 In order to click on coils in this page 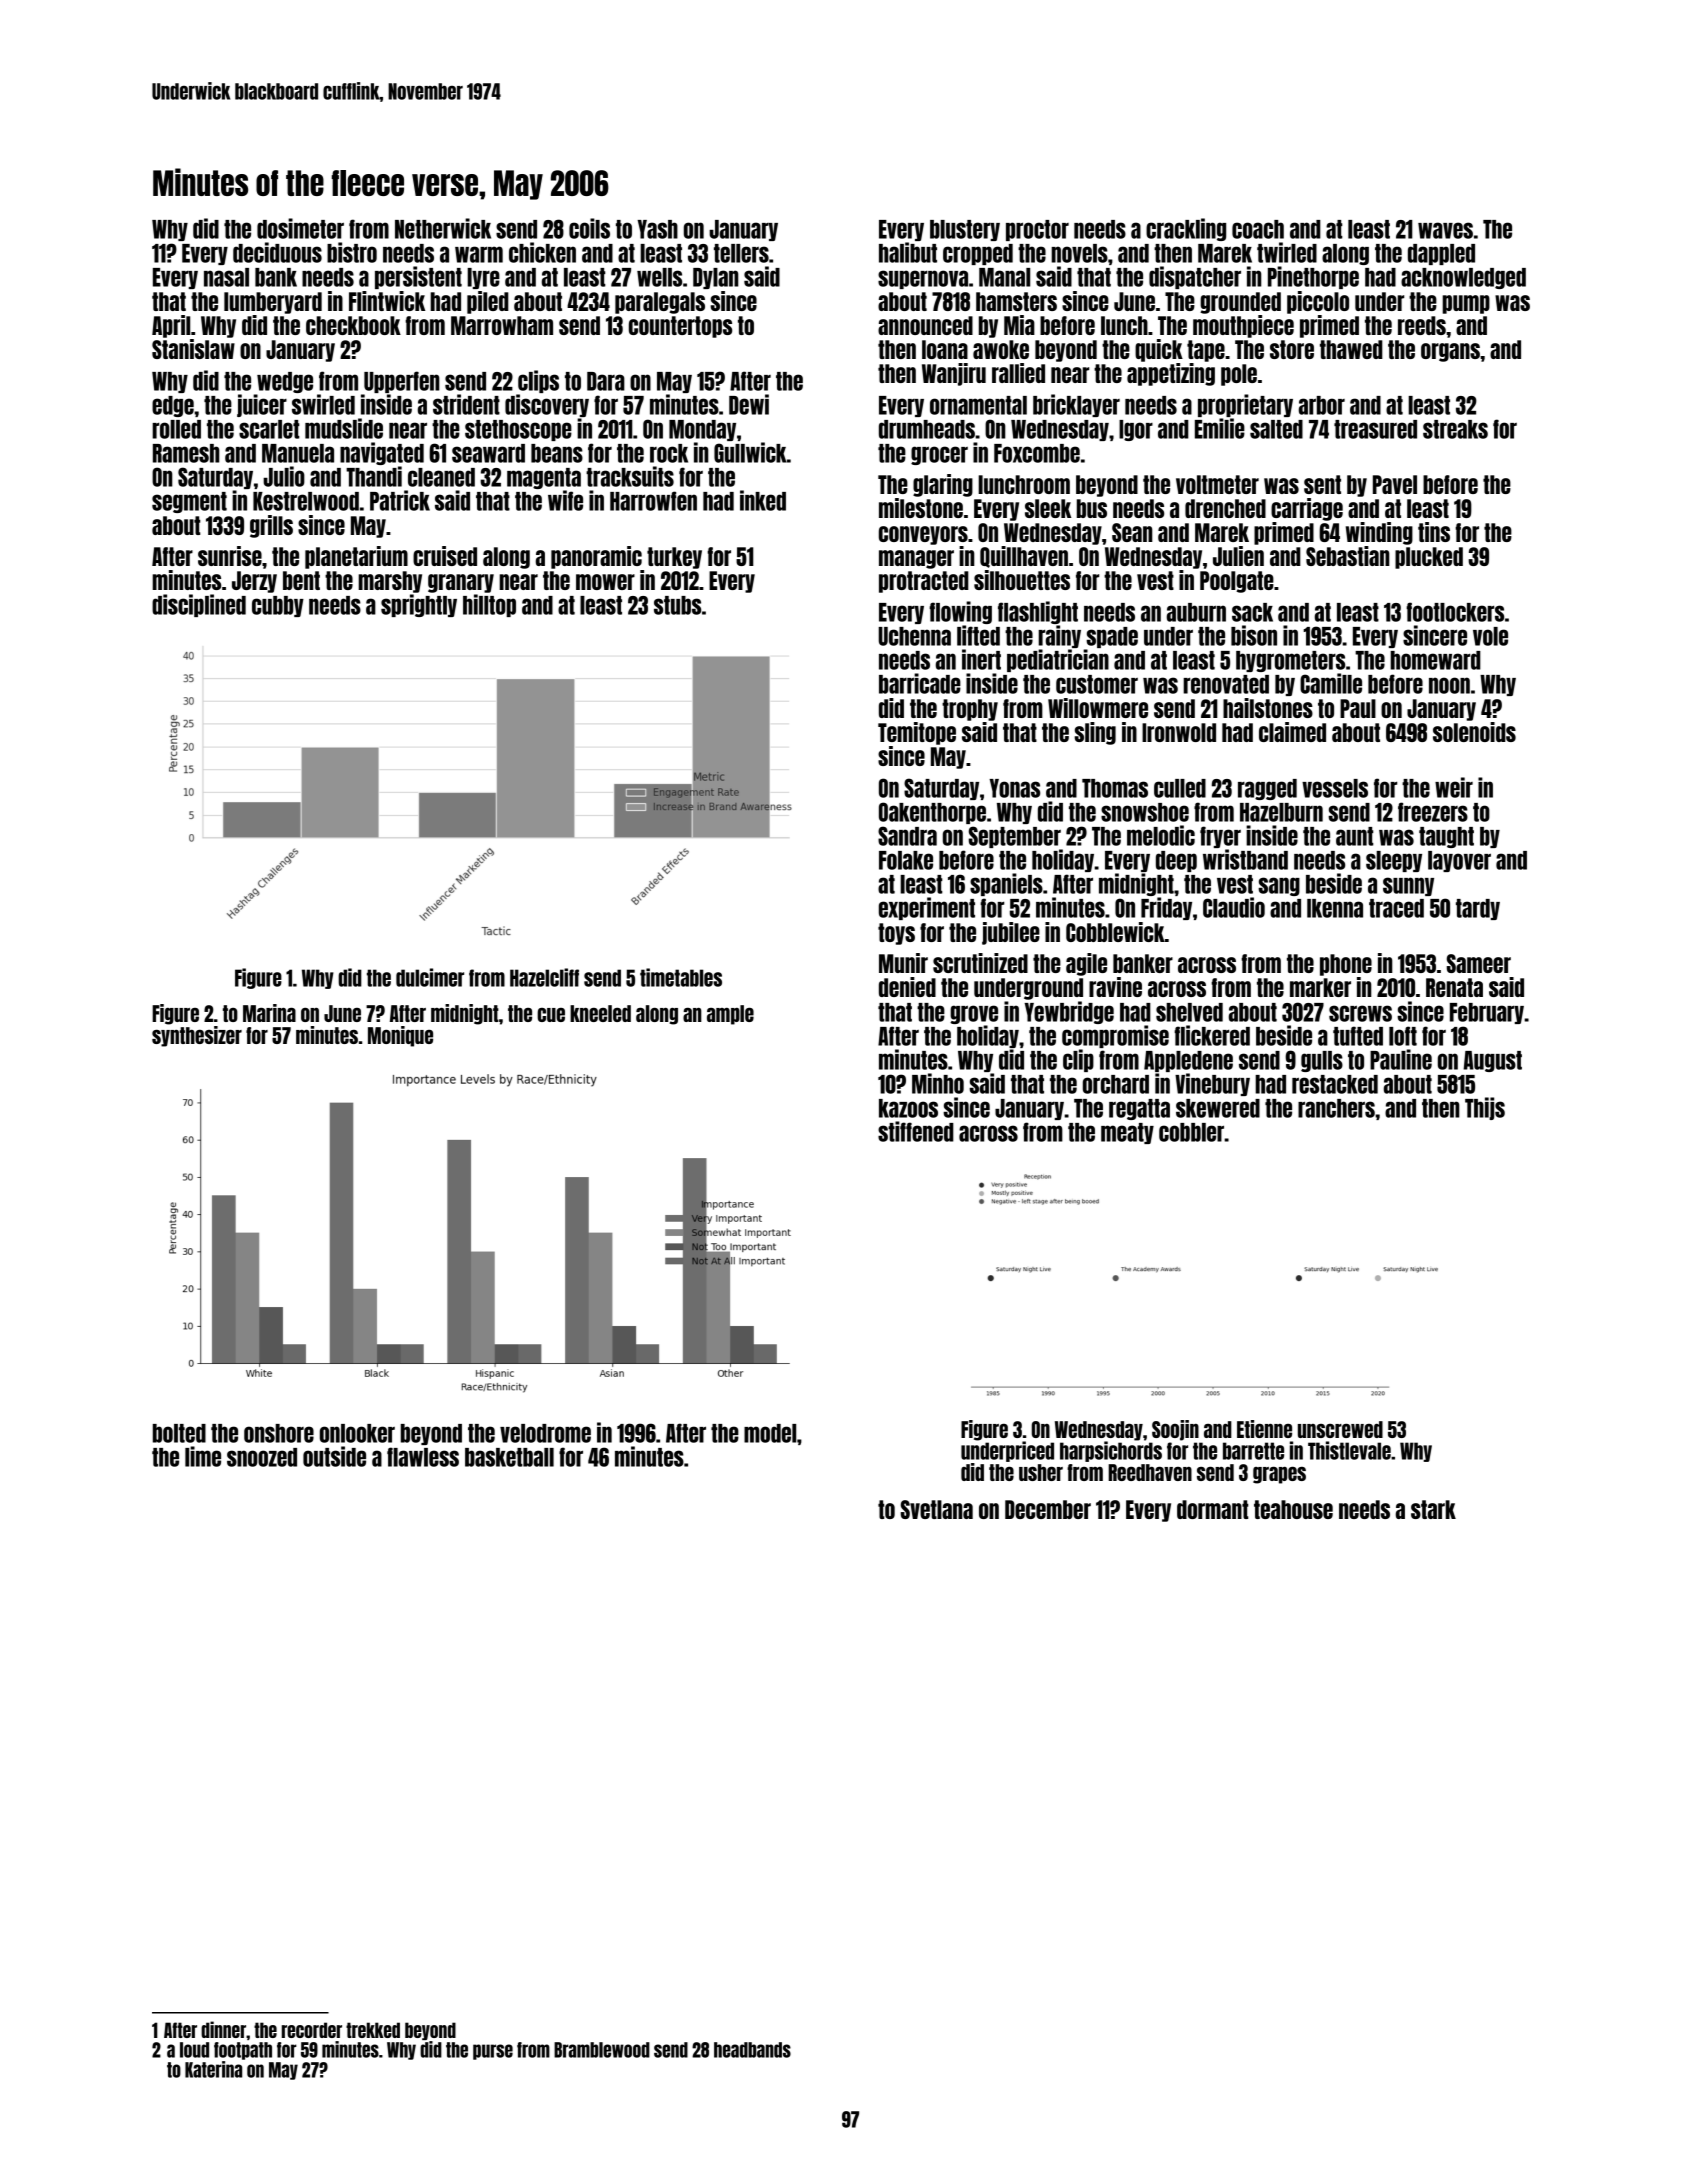, I will do `click(589, 228)`.
